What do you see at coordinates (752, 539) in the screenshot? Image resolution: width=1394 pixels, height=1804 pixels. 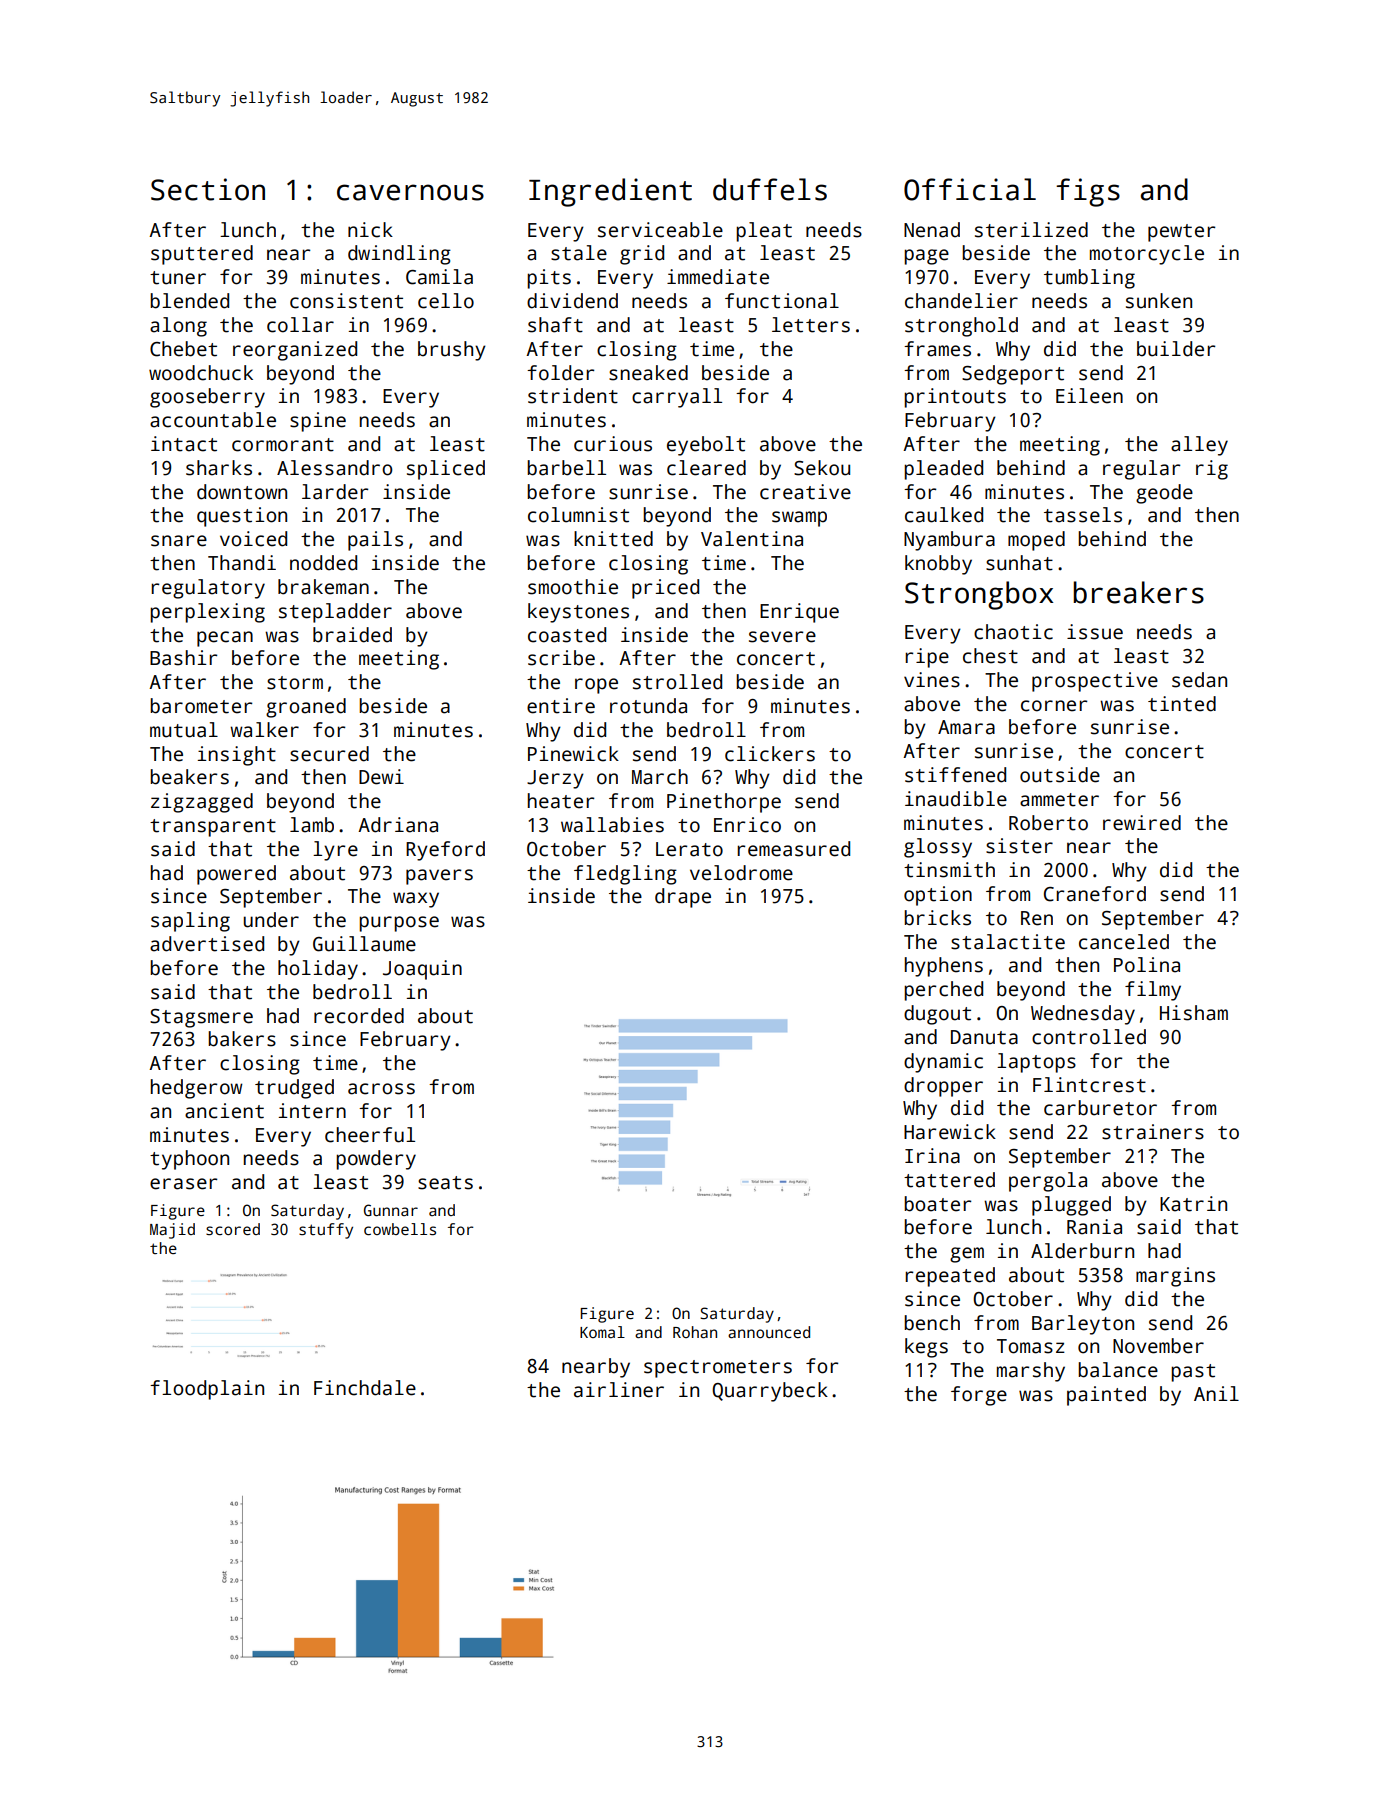 I see `Valentina` at bounding box center [752, 539].
